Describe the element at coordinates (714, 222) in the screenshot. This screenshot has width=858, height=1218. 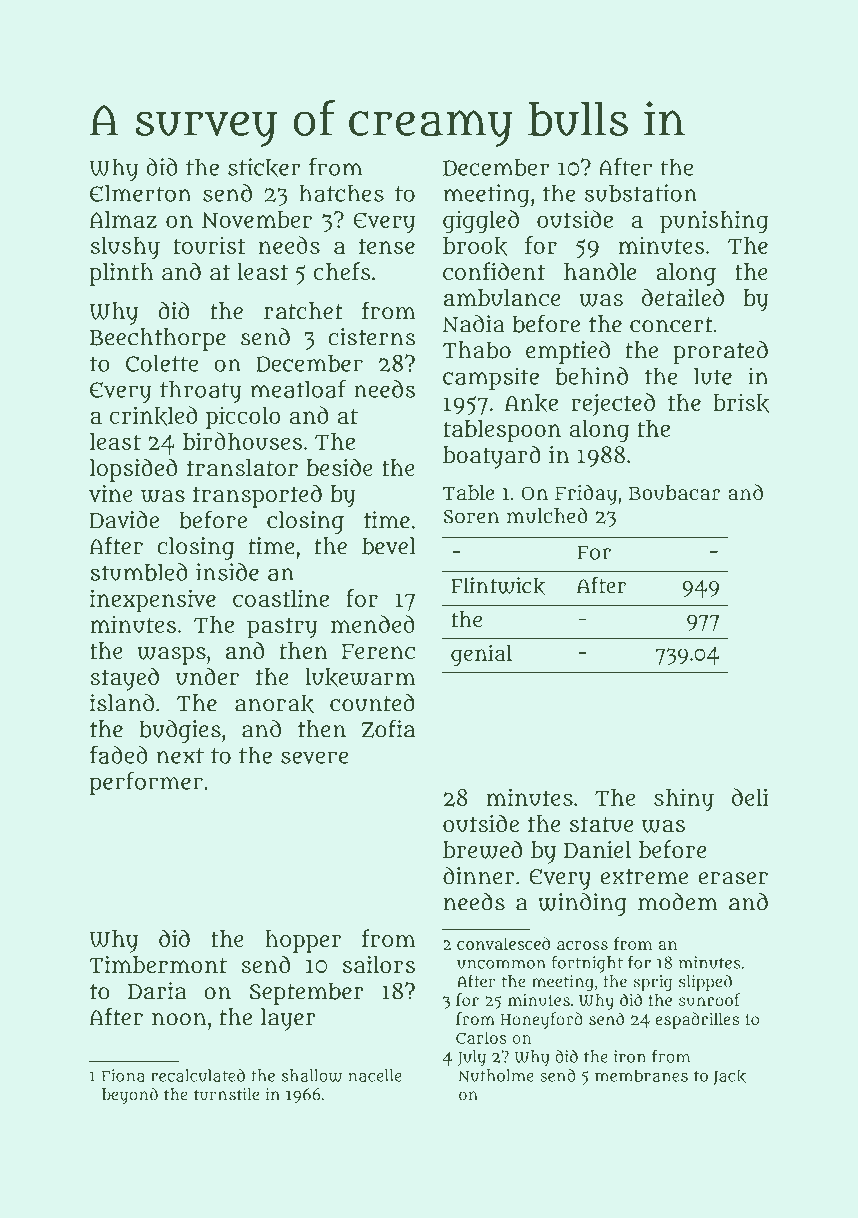
I see `punishing` at that location.
